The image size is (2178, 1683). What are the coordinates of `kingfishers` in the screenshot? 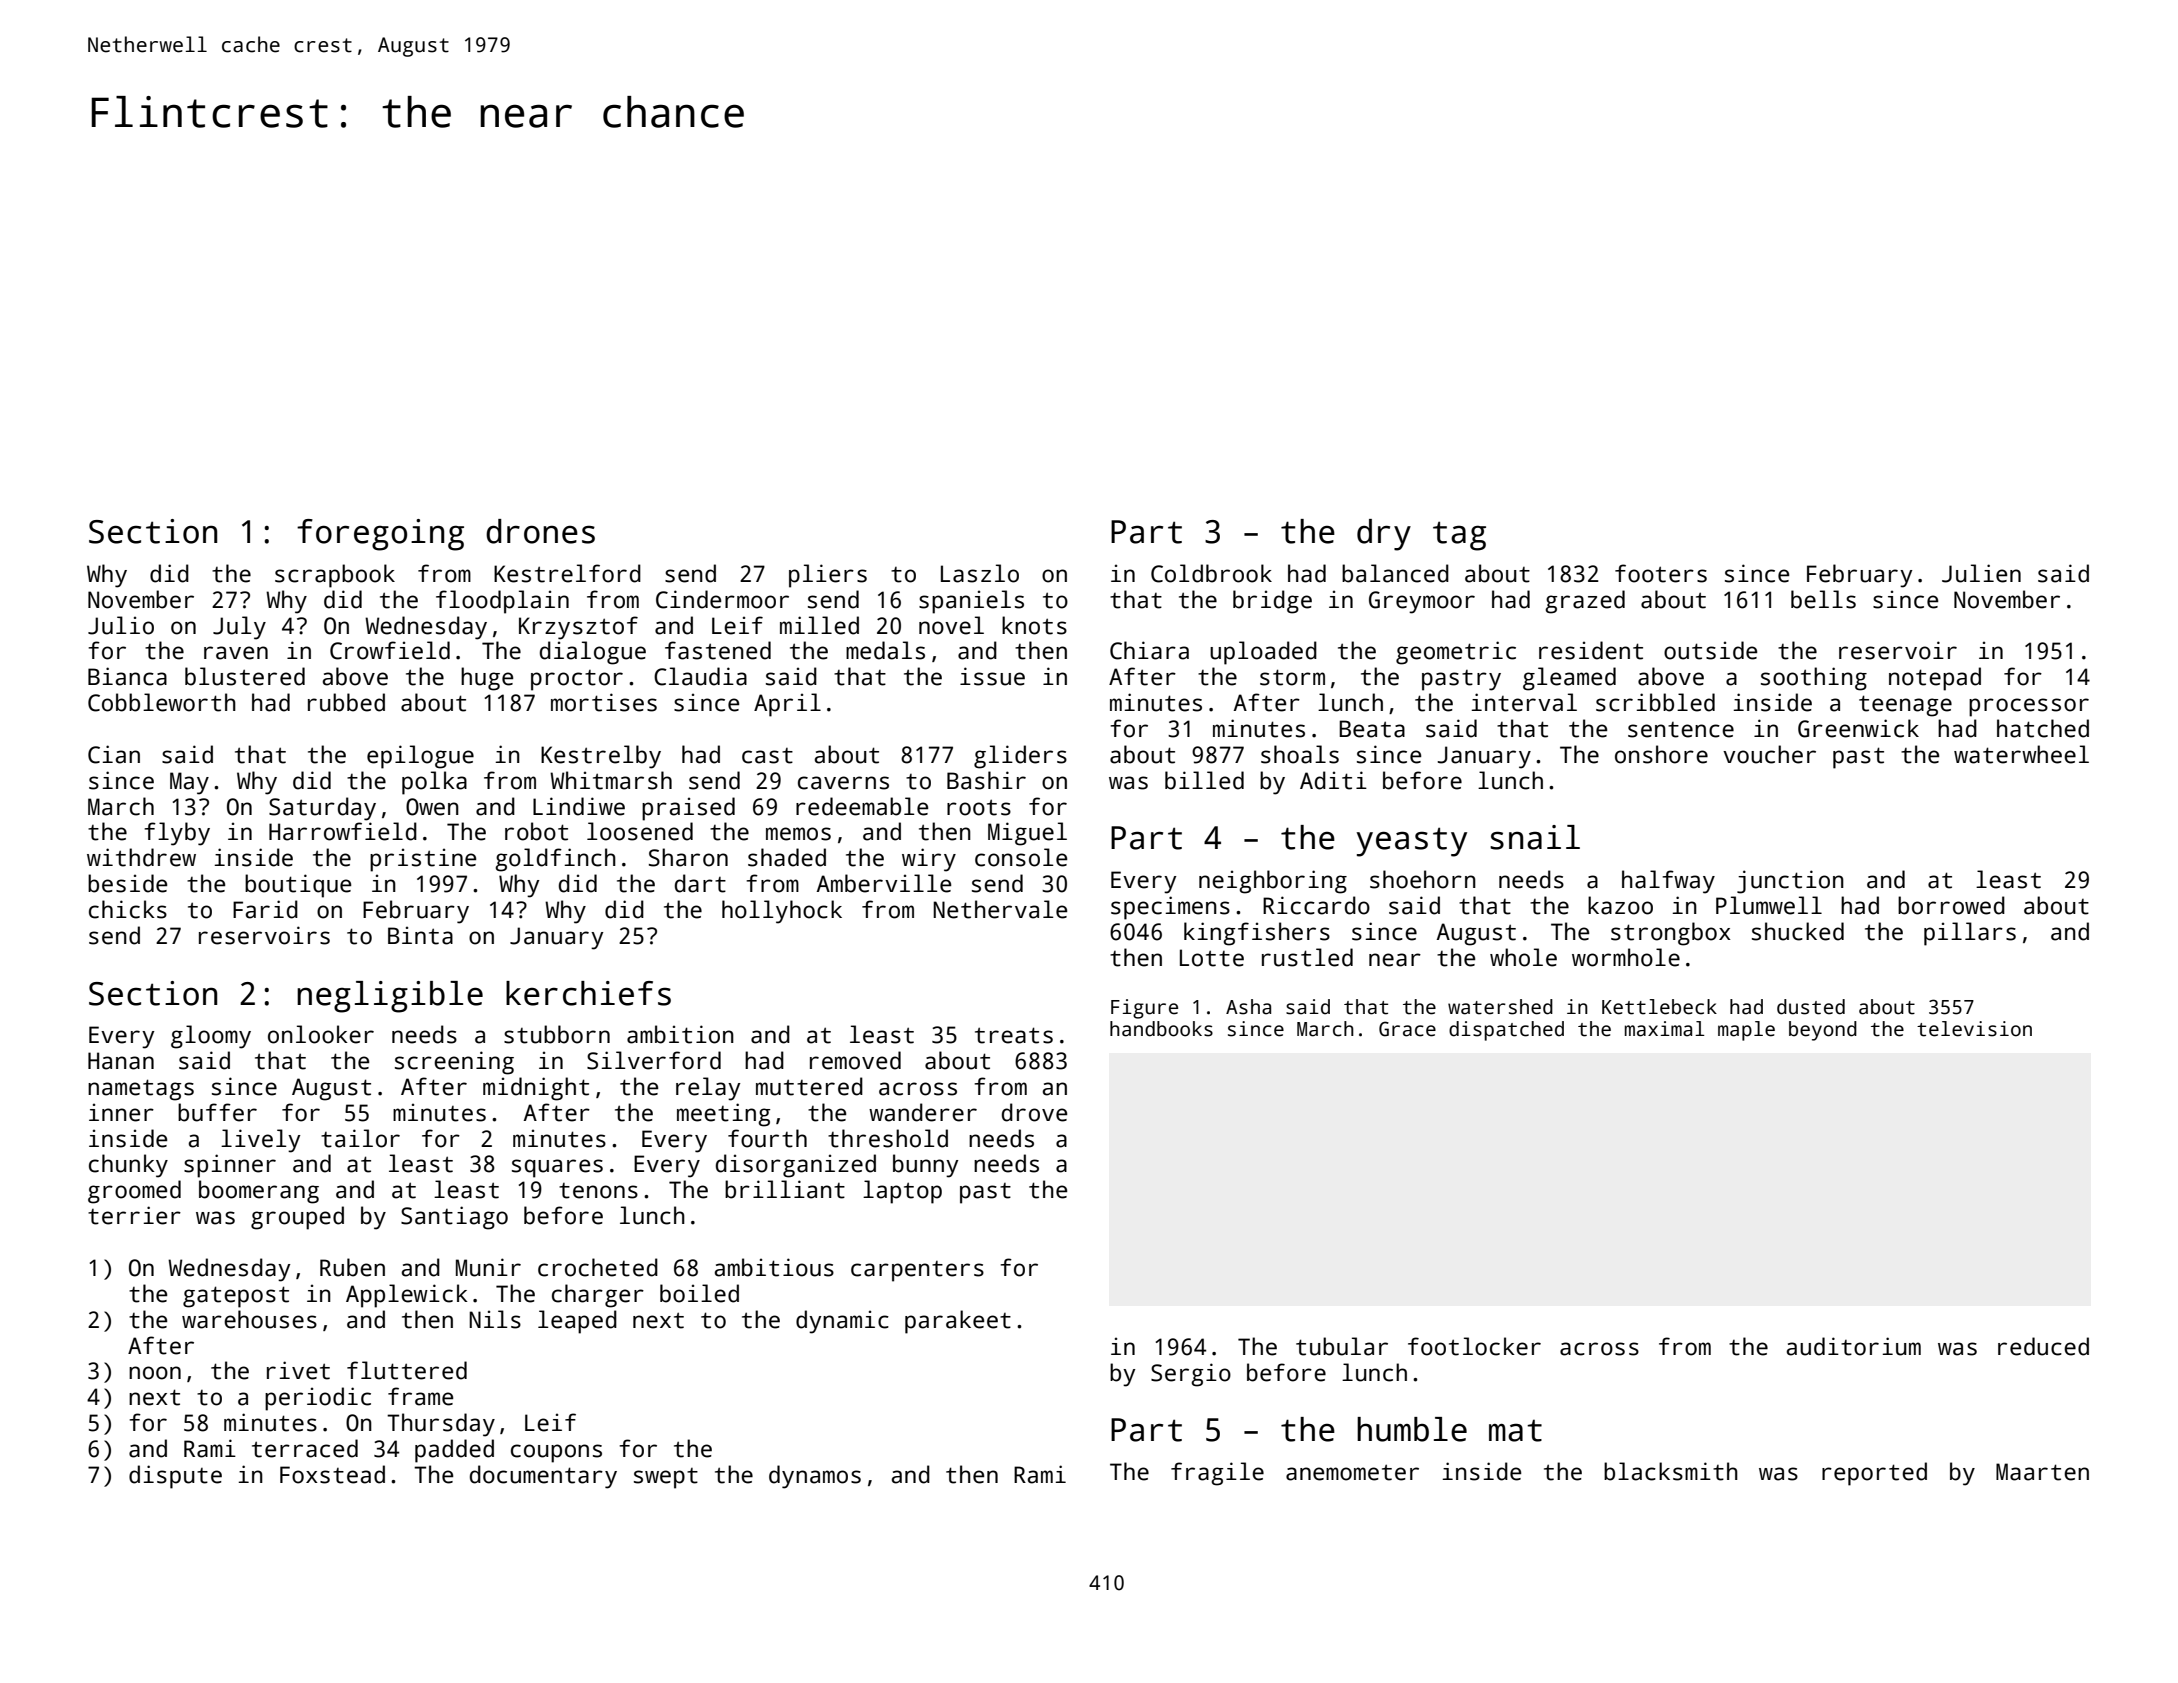 It's located at (1257, 934).
